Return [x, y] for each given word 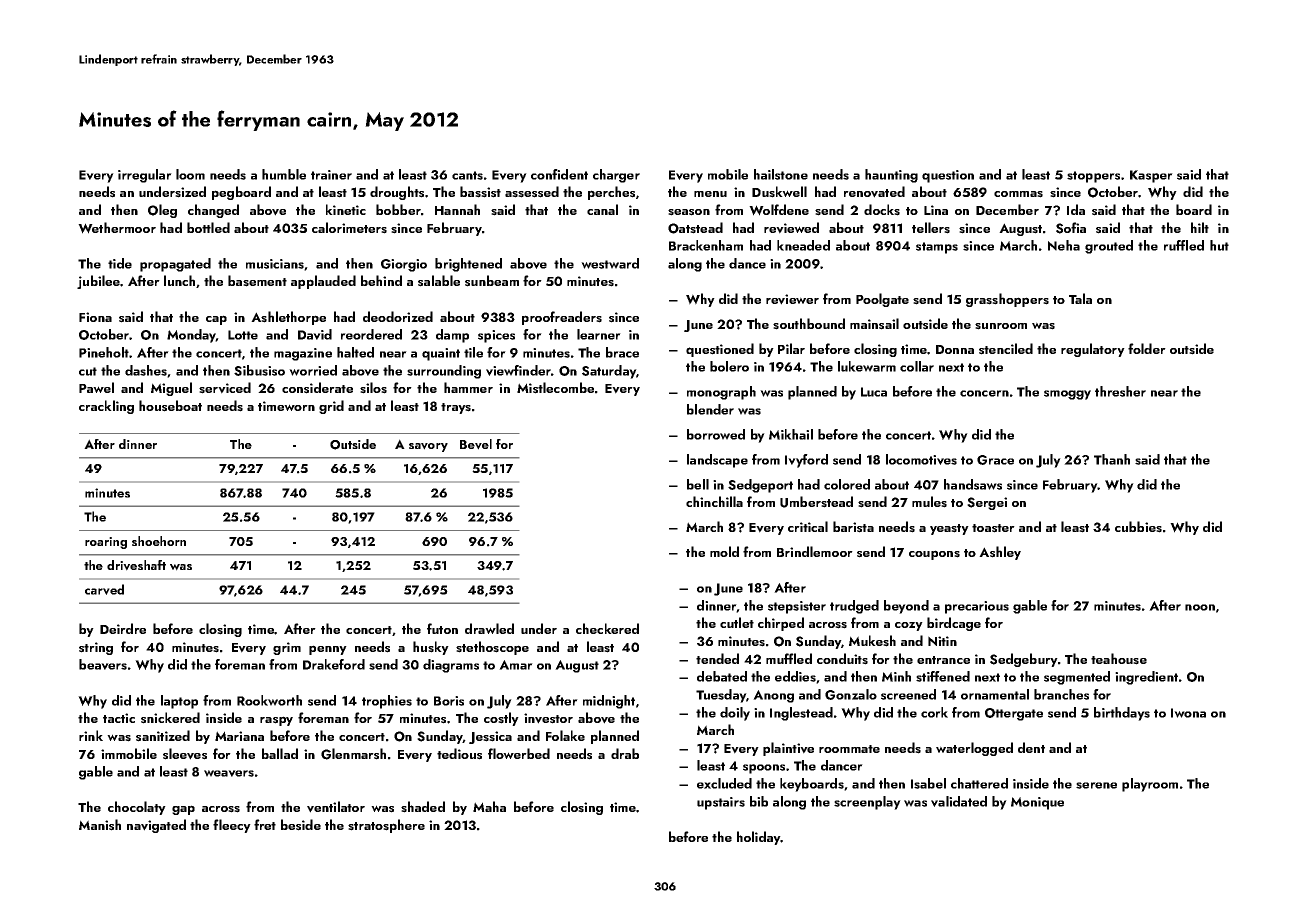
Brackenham [706, 245]
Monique [1037, 803]
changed [213, 211]
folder [1147, 348]
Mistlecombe [555, 388]
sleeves [185, 754]
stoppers [1093, 177]
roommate [849, 749]
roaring [106, 543]
